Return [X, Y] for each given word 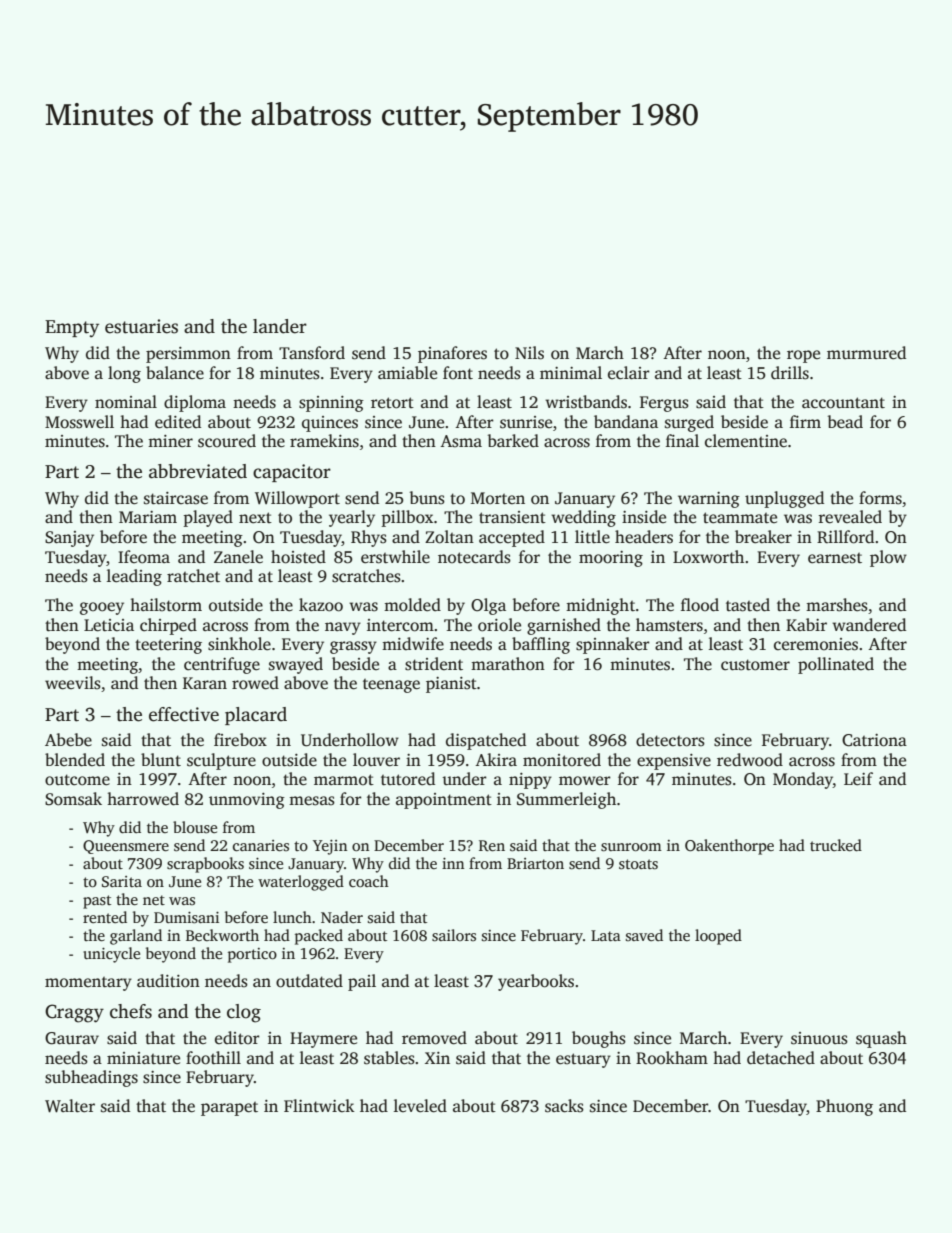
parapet [229, 1109]
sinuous [819, 1038]
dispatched [486, 741]
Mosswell [79, 422]
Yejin [330, 847]
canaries [261, 845]
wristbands [586, 402]
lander [280, 326]
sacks [564, 1106]
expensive [674, 762]
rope [803, 356]
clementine [746, 441]
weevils [73, 683]
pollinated [836, 665]
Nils [529, 353]
